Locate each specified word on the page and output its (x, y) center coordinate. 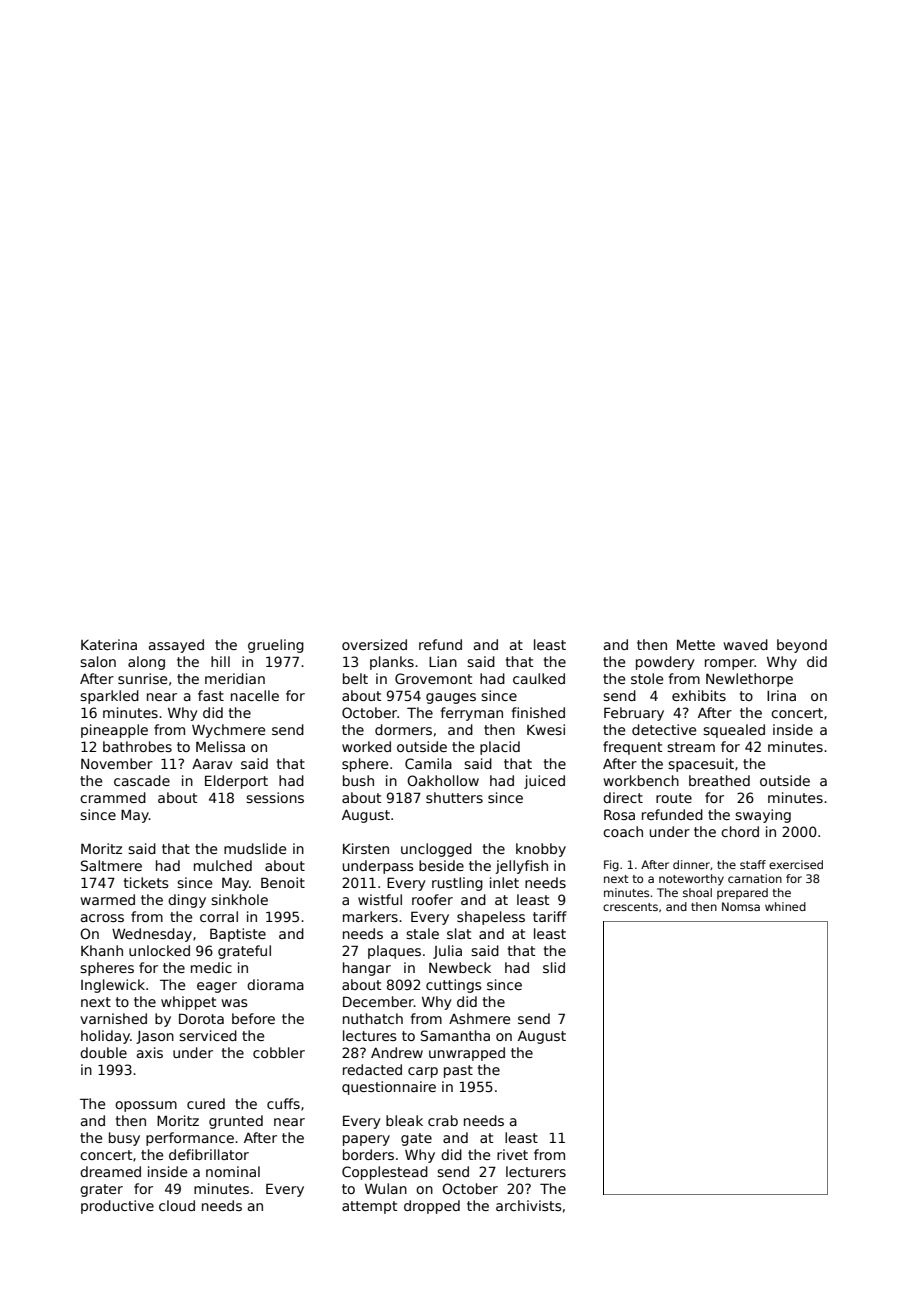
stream (691, 747)
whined (785, 906)
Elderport (236, 782)
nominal (233, 1171)
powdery (665, 663)
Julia (447, 952)
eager (217, 987)
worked (366, 746)
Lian (443, 661)
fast (211, 695)
